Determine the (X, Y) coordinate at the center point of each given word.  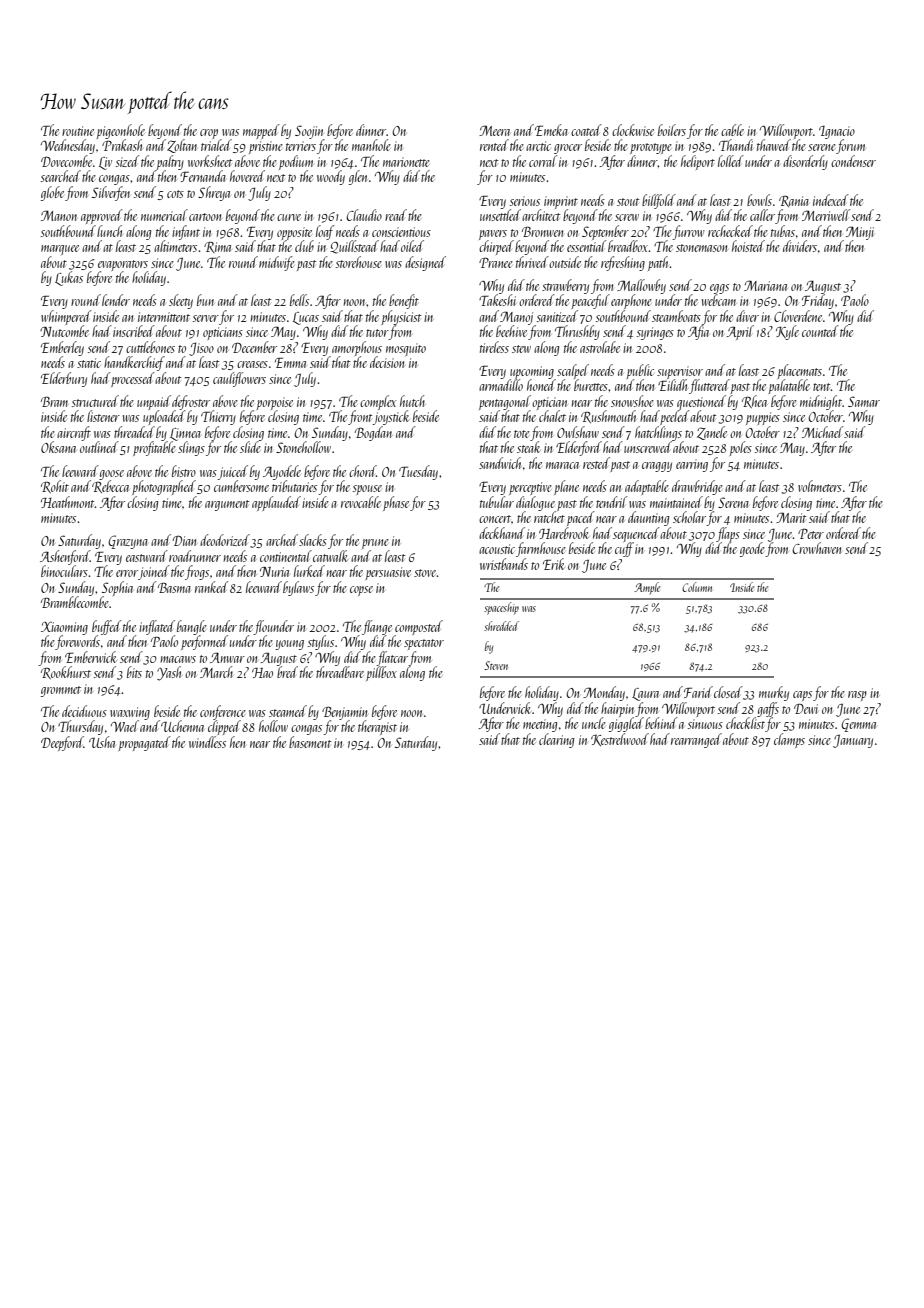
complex (378, 402)
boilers (672, 130)
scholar (689, 517)
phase (396, 503)
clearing (556, 740)
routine (78, 131)
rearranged (696, 740)
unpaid (154, 403)
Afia (698, 332)
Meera (494, 130)
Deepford (62, 743)
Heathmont (68, 502)
